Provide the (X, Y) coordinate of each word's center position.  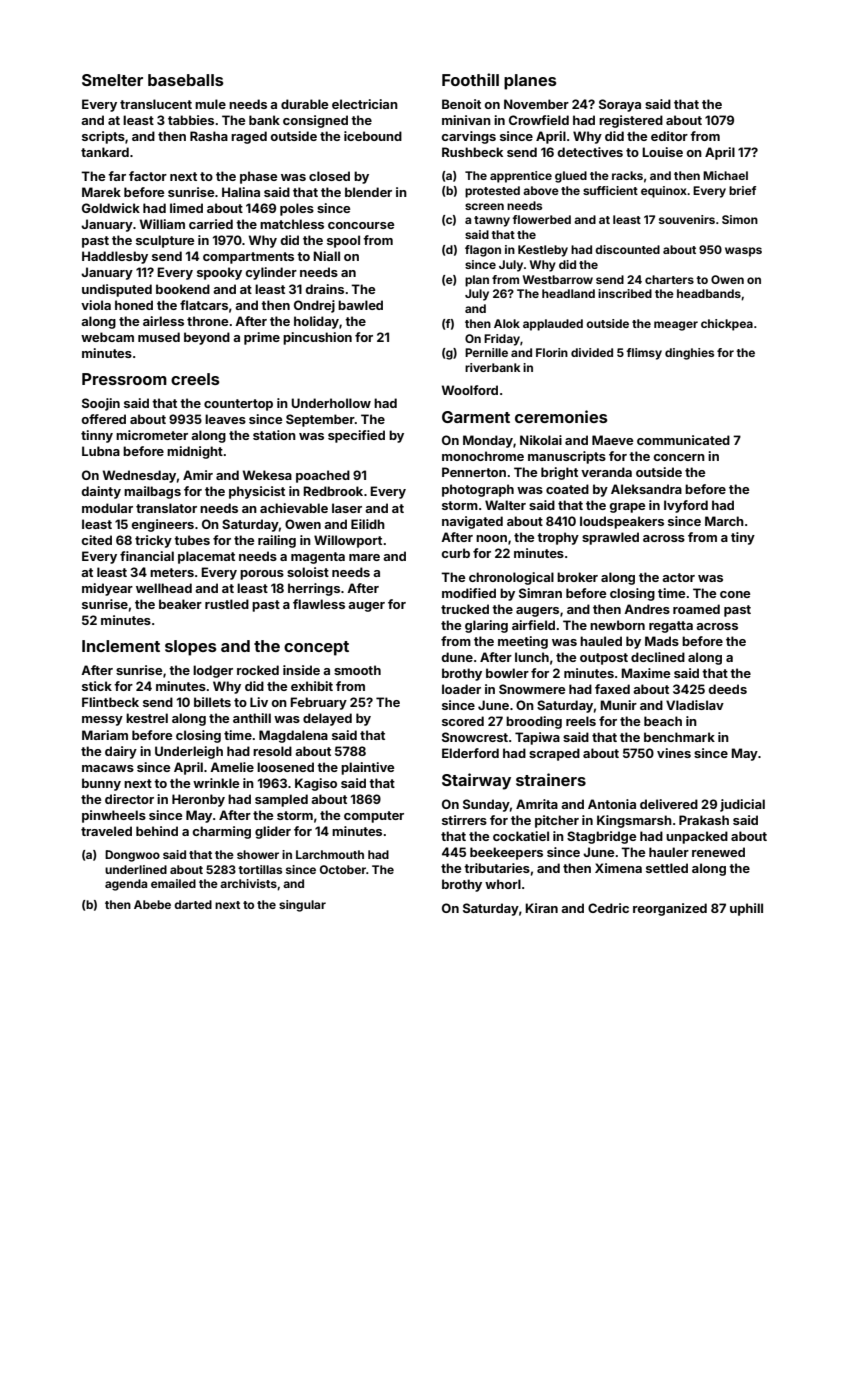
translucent (156, 104)
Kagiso (316, 784)
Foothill (470, 79)
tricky (153, 541)
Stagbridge (601, 837)
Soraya (620, 105)
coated (567, 489)
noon (491, 538)
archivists (248, 883)
